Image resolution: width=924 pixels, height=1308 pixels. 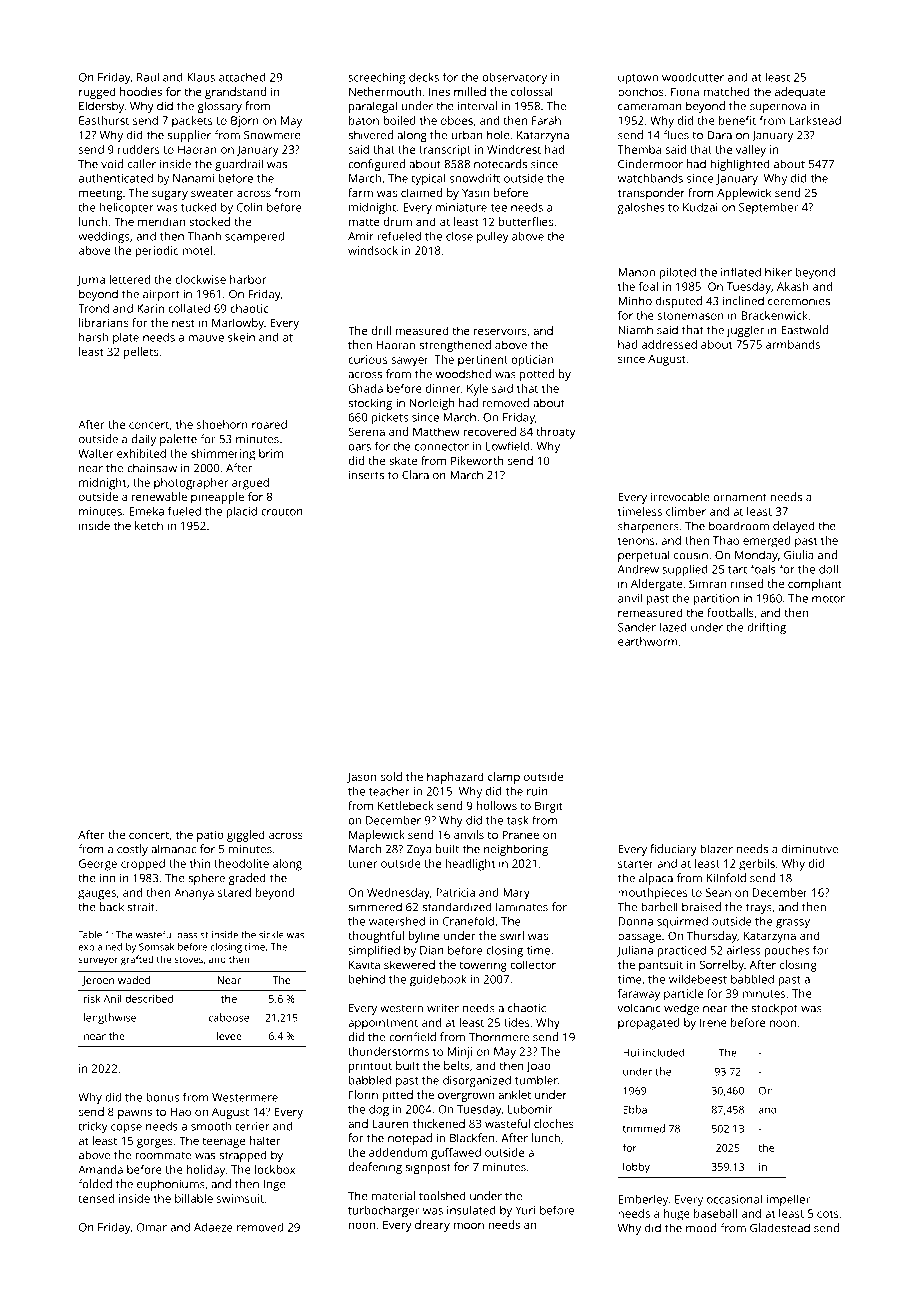 What do you see at coordinates (456, 1065) in the image?
I see `belts` at bounding box center [456, 1065].
